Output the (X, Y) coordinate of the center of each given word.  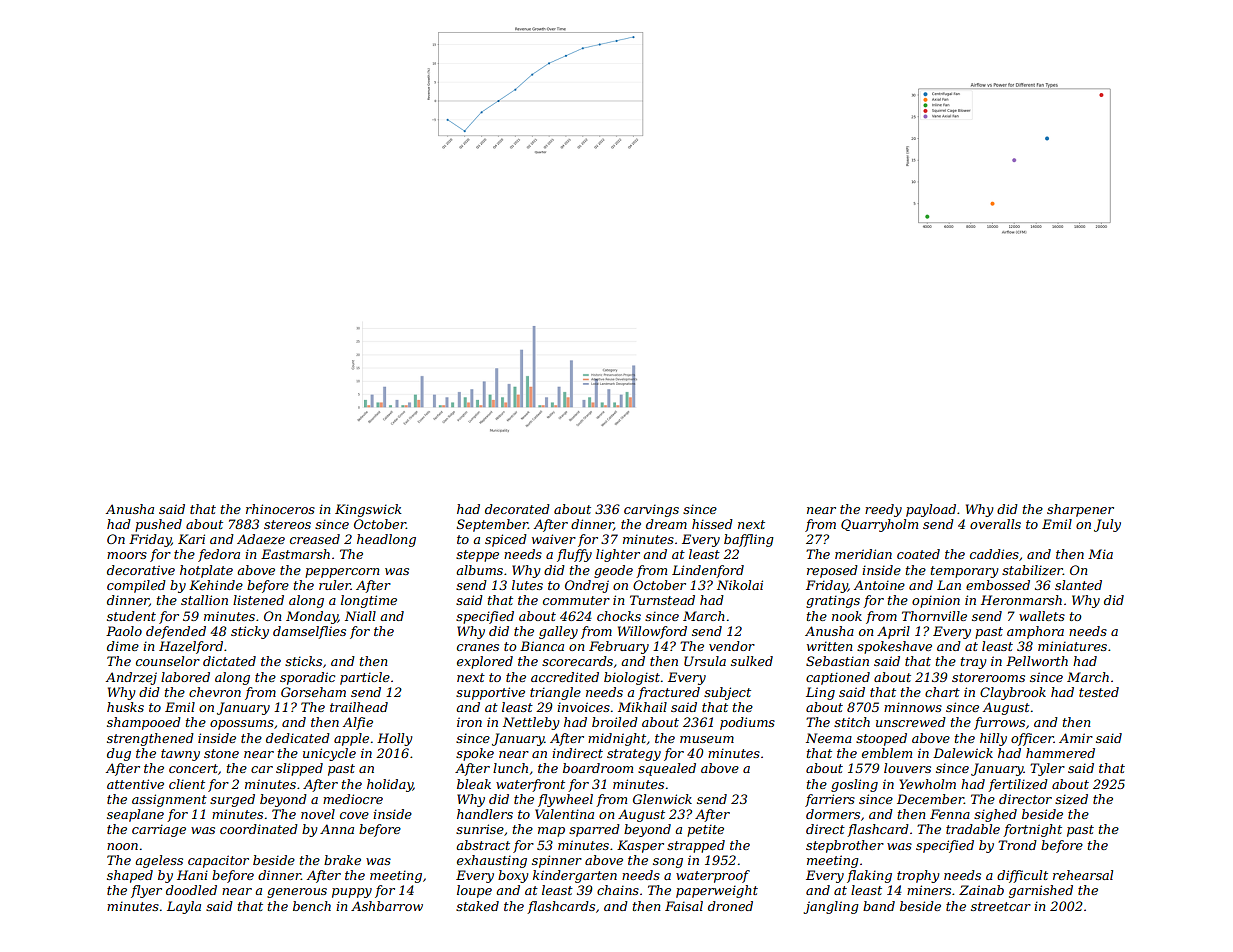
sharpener (1080, 510)
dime (123, 646)
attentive (135, 784)
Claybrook (1013, 693)
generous (297, 893)
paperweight (717, 891)
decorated (517, 509)
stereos (287, 524)
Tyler (1047, 769)
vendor (732, 646)
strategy (634, 755)
